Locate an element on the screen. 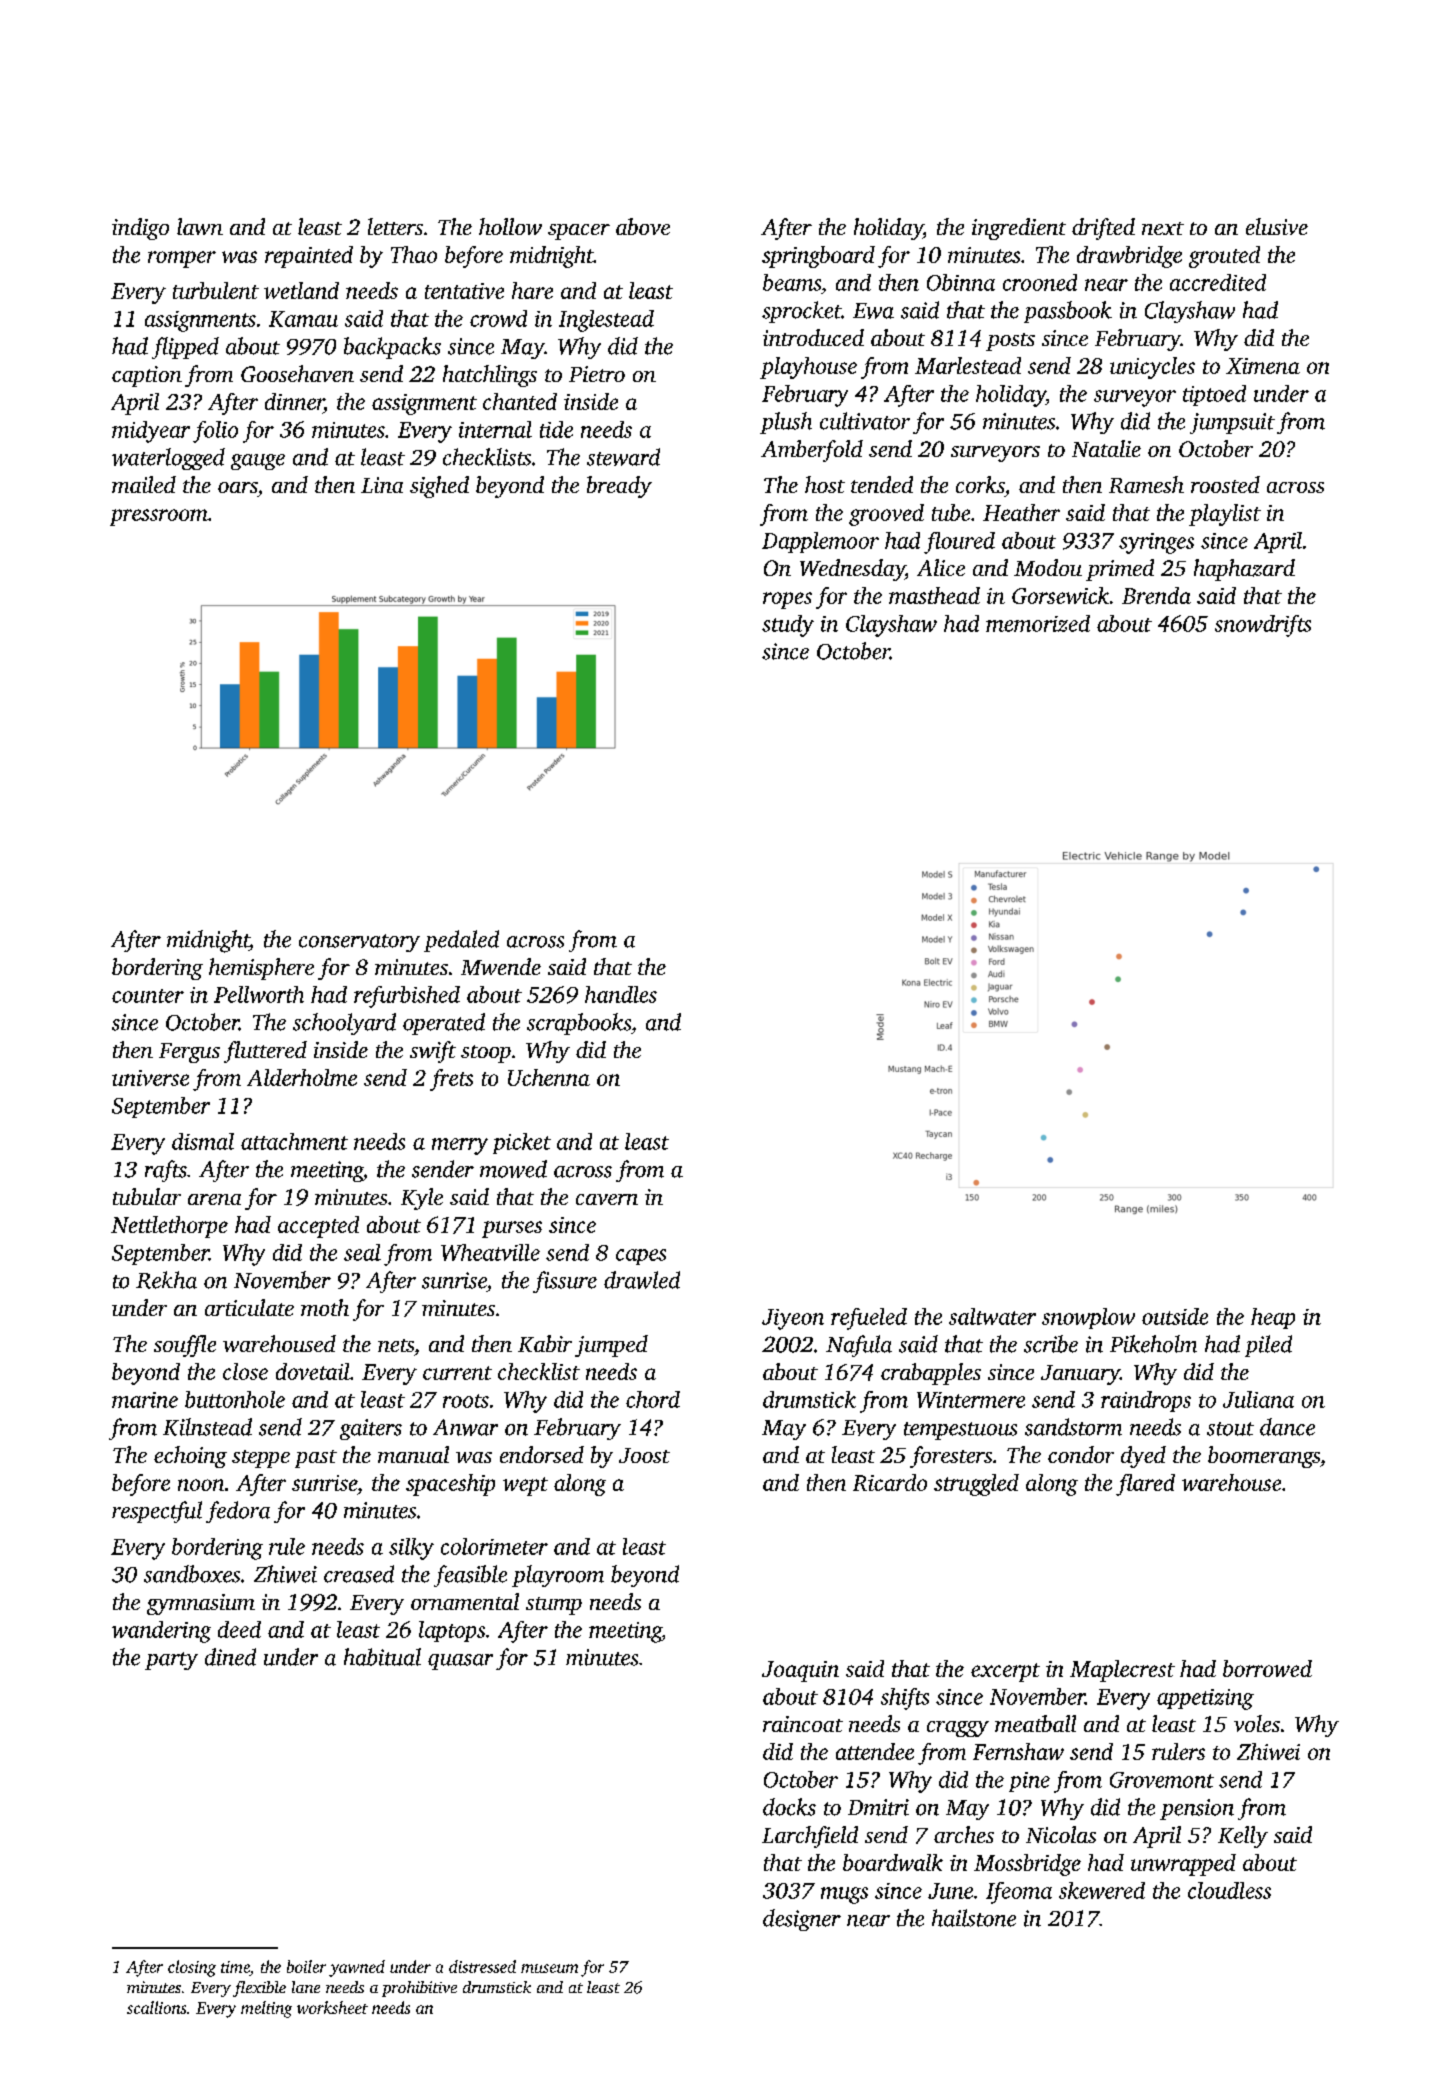  above is located at coordinates (643, 226).
